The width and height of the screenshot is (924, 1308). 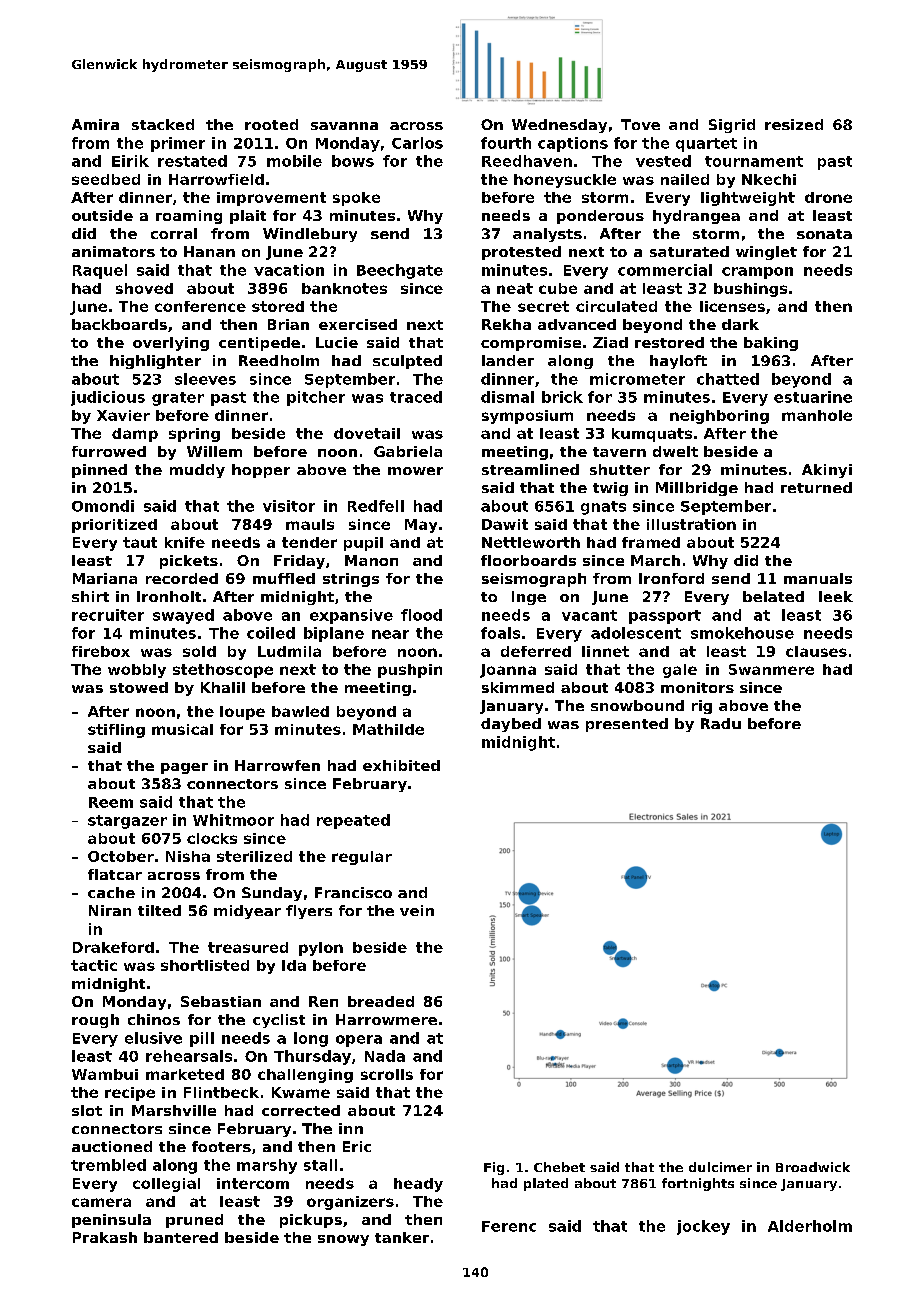 What do you see at coordinates (351, 580) in the screenshot?
I see `strings` at bounding box center [351, 580].
